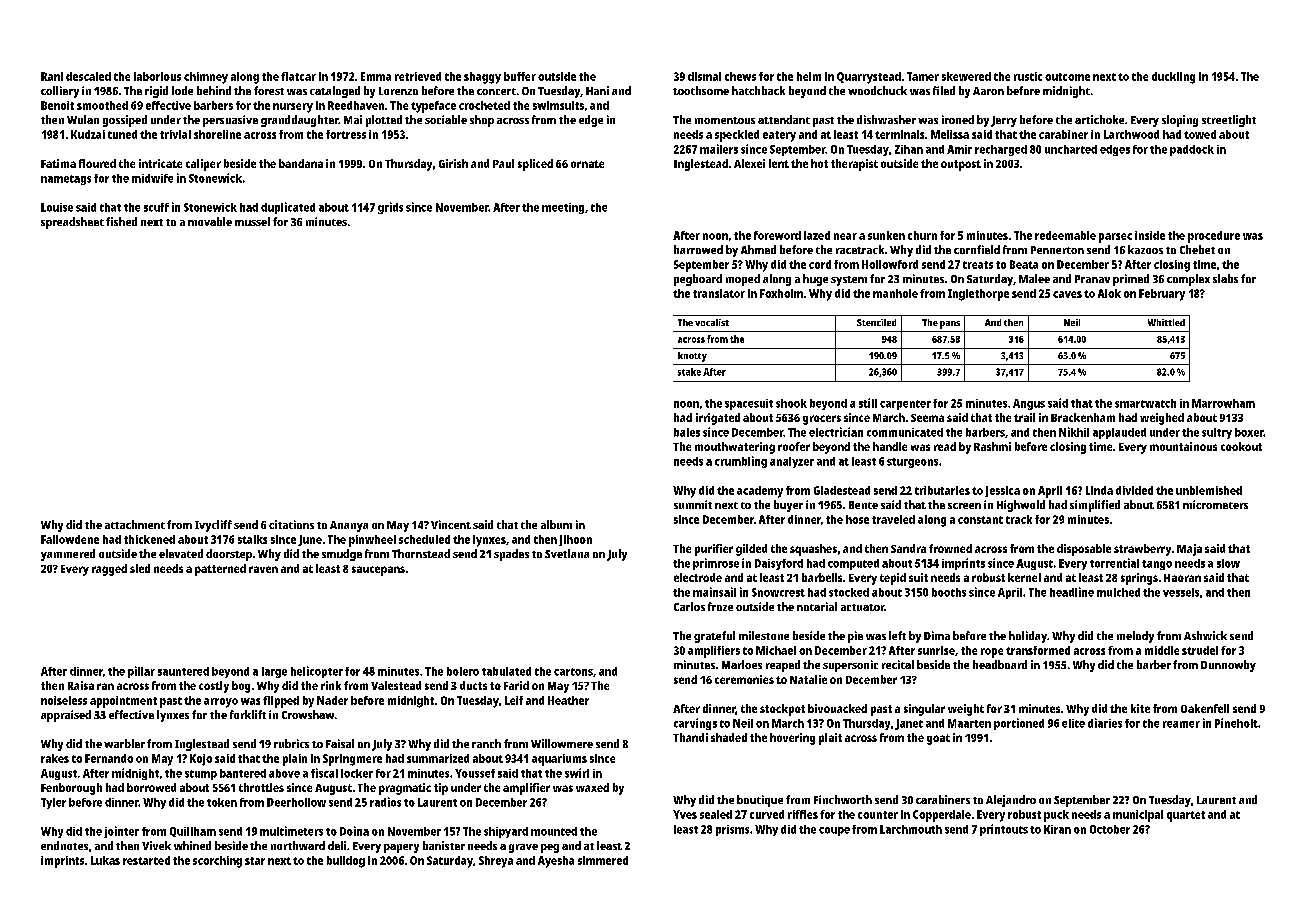 This screenshot has width=1308, height=924. What do you see at coordinates (376, 76) in the screenshot?
I see `Emma` at bounding box center [376, 76].
